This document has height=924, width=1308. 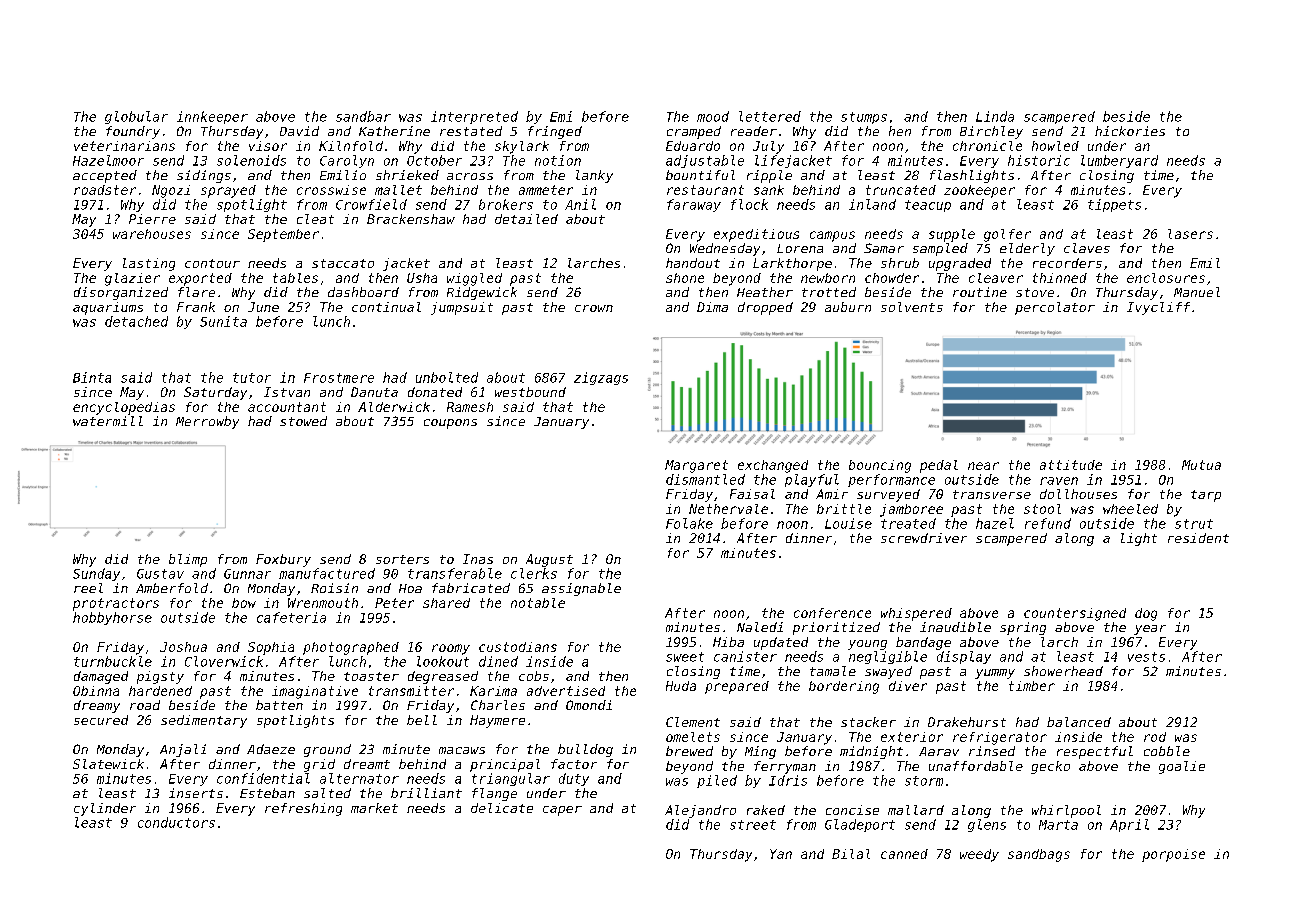 I want to click on Larkthorpe, so click(x=792, y=264).
